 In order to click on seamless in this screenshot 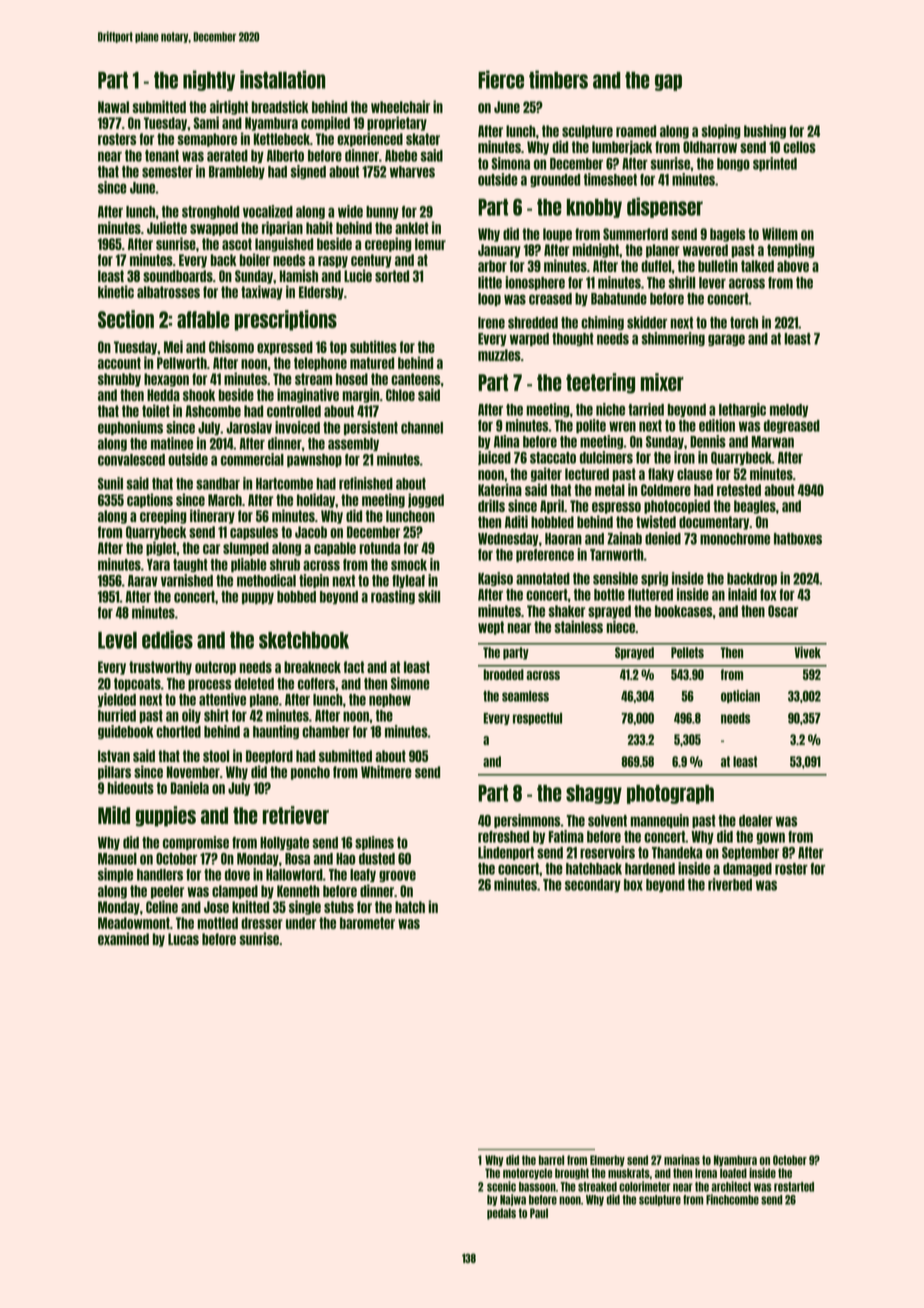, I will do `click(525, 696)`.
